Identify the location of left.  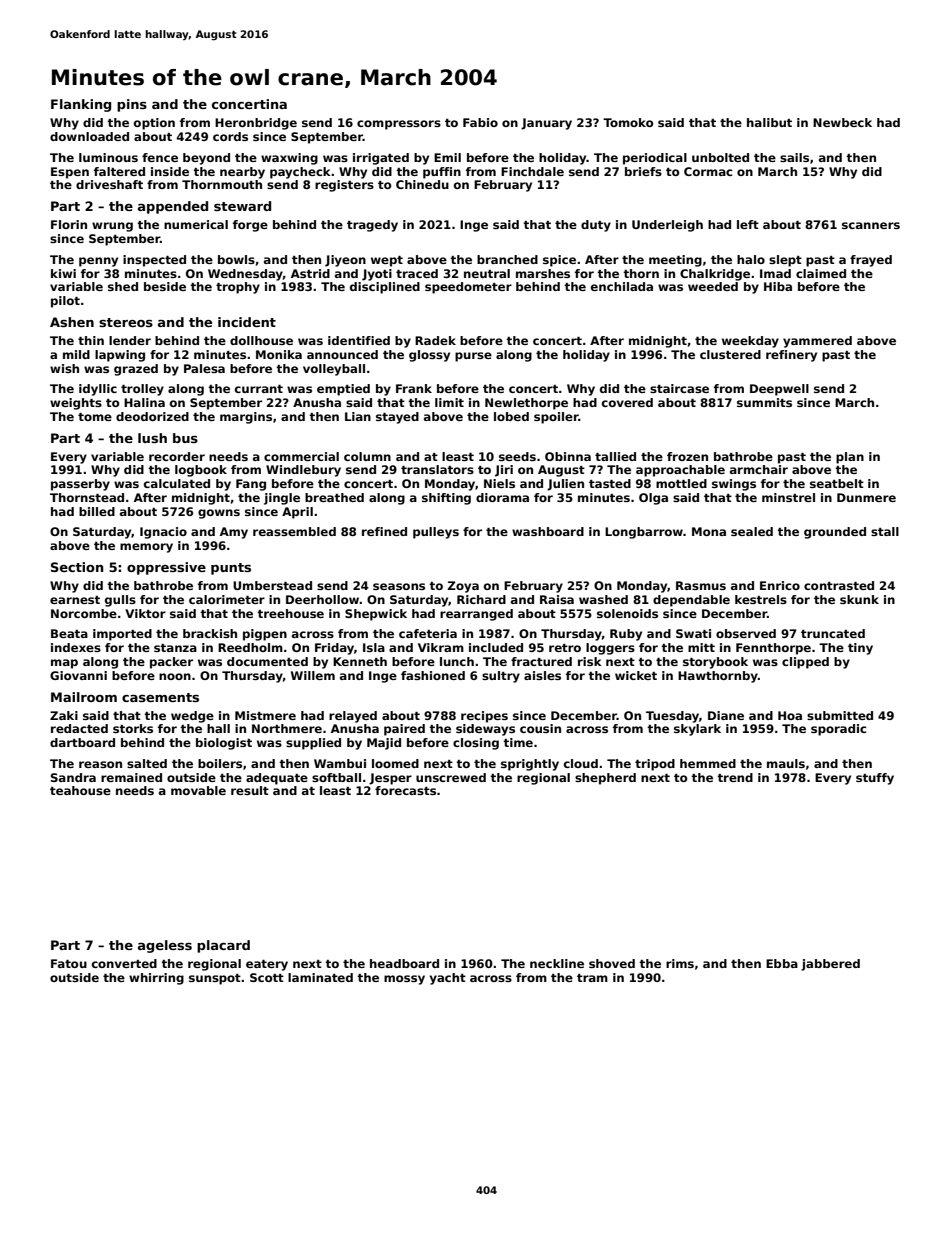
(748, 224).
